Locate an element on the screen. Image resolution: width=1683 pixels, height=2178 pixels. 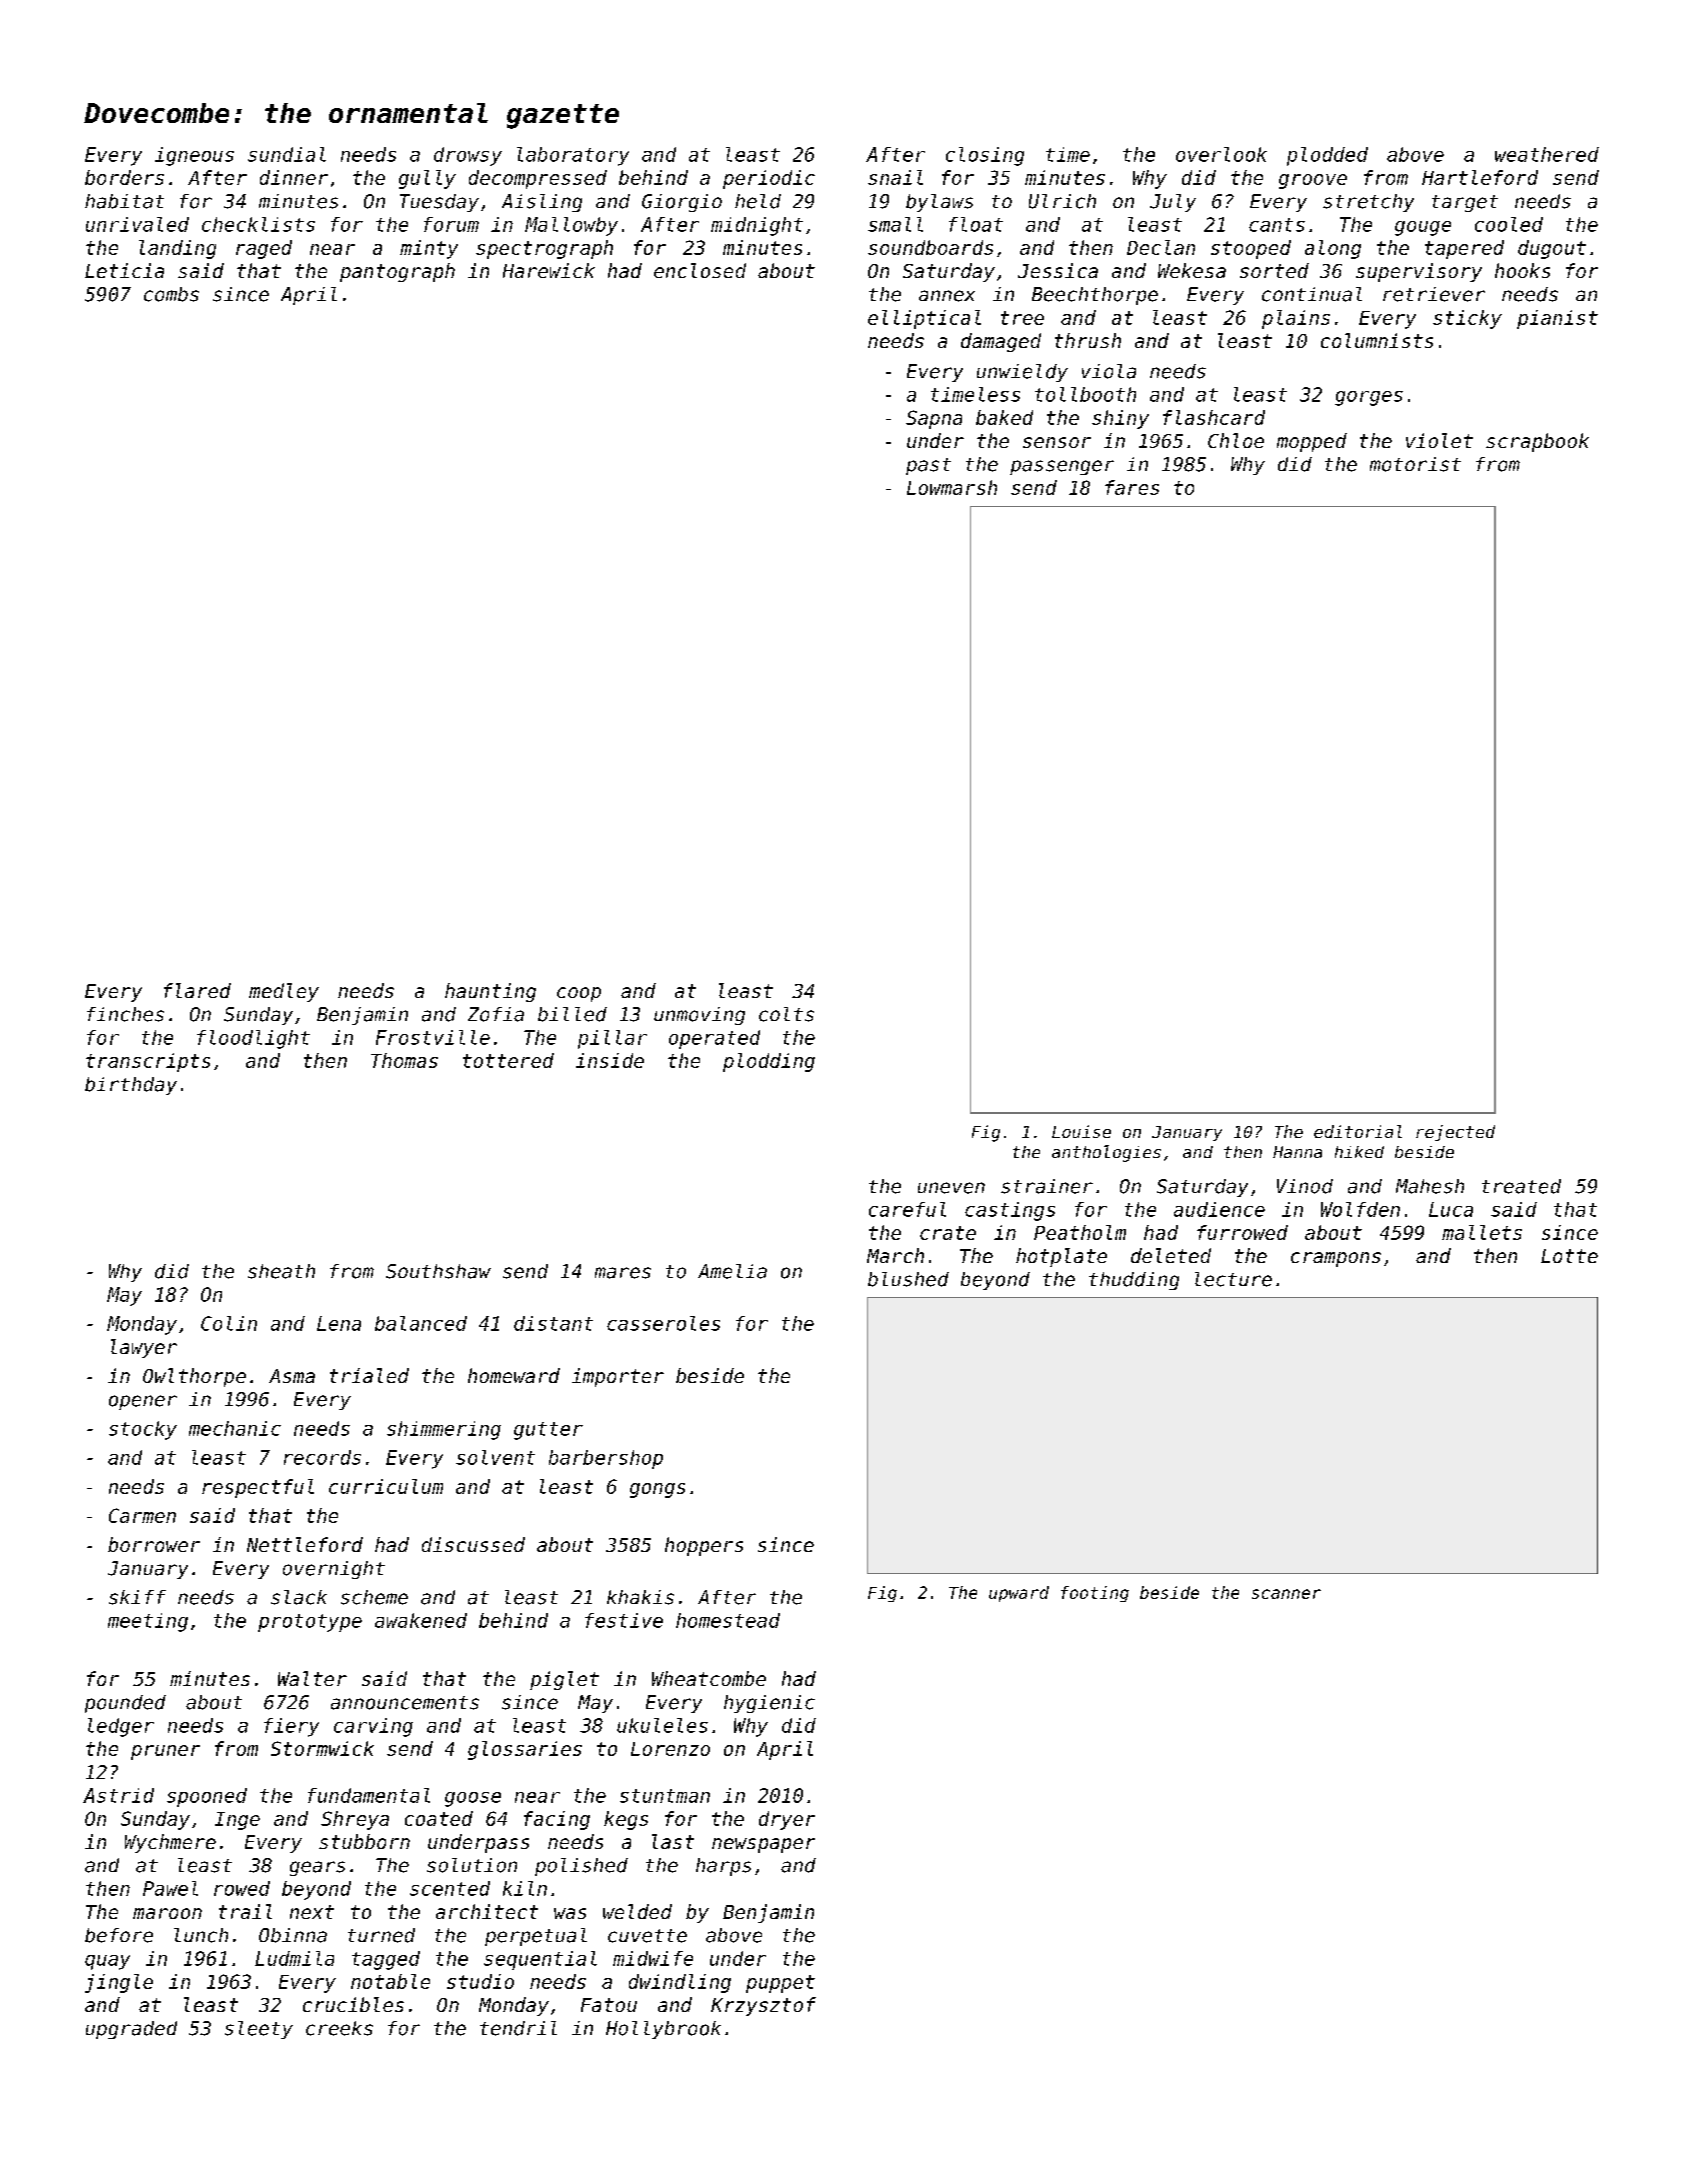
motorist is located at coordinates (1415, 464).
